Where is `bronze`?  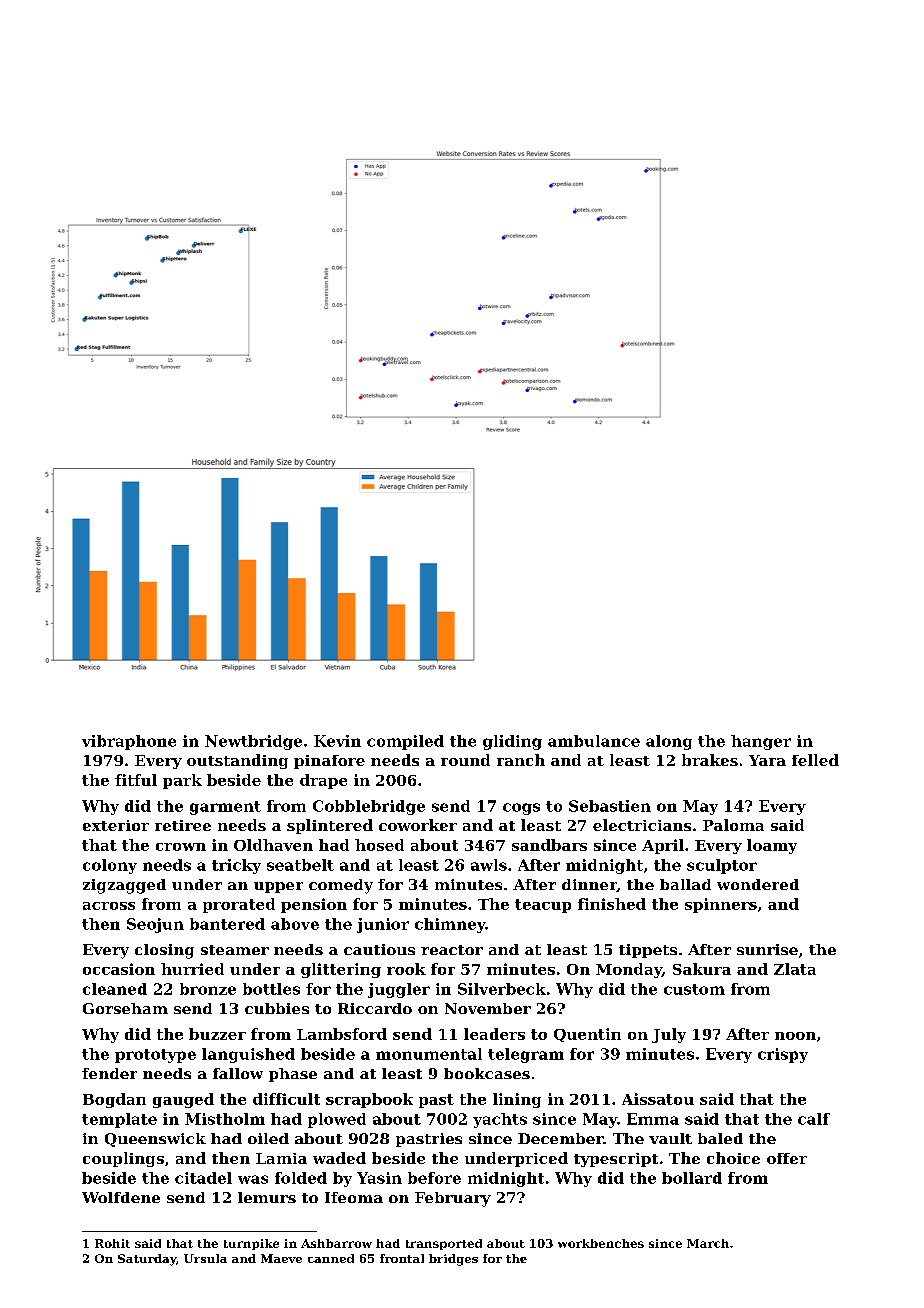 bronze is located at coordinates (208, 989).
